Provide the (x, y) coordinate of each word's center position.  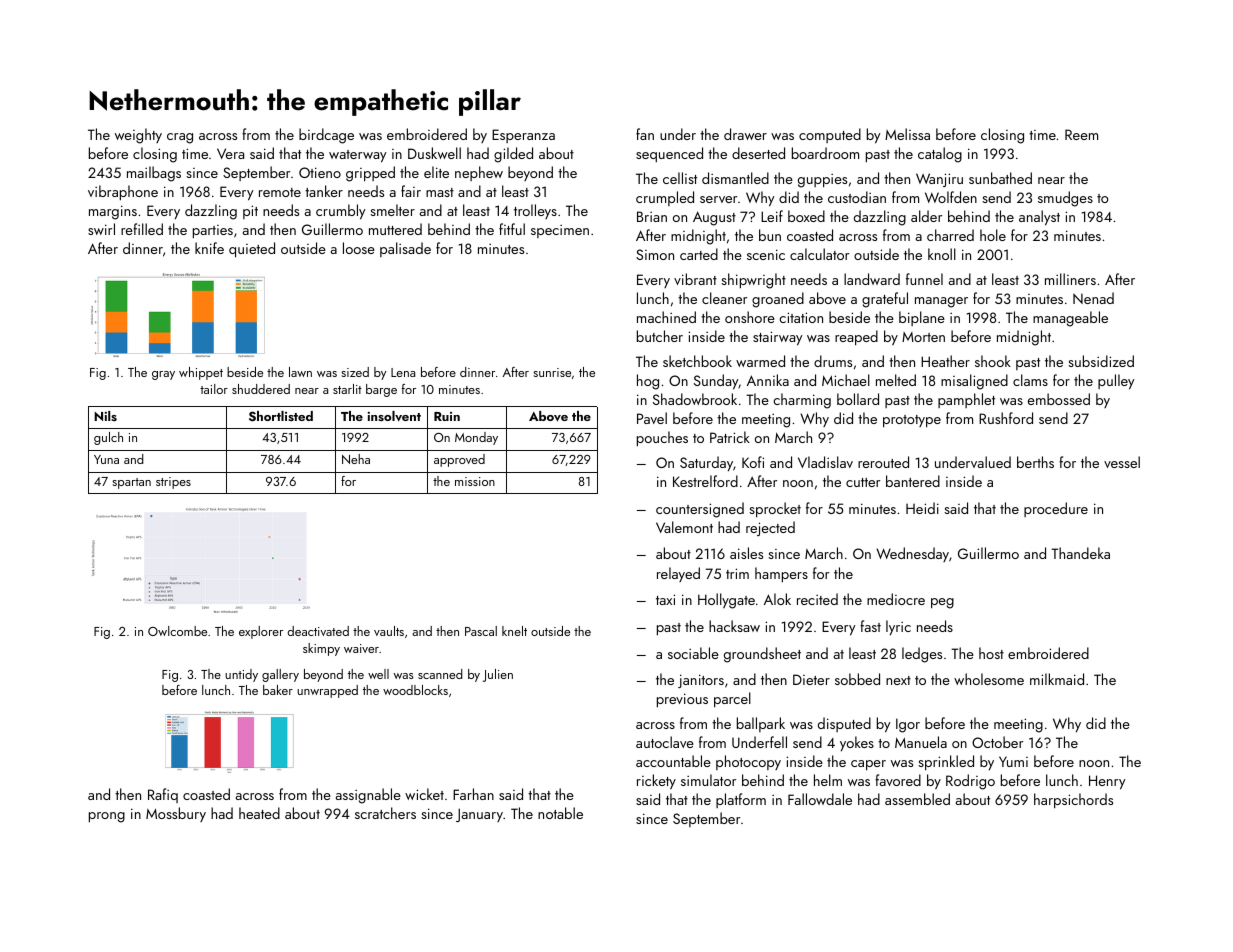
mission (475, 481)
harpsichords (1073, 800)
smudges (1065, 199)
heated (259, 813)
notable (560, 813)
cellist (680, 178)
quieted (252, 250)
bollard (858, 399)
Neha (356, 459)
